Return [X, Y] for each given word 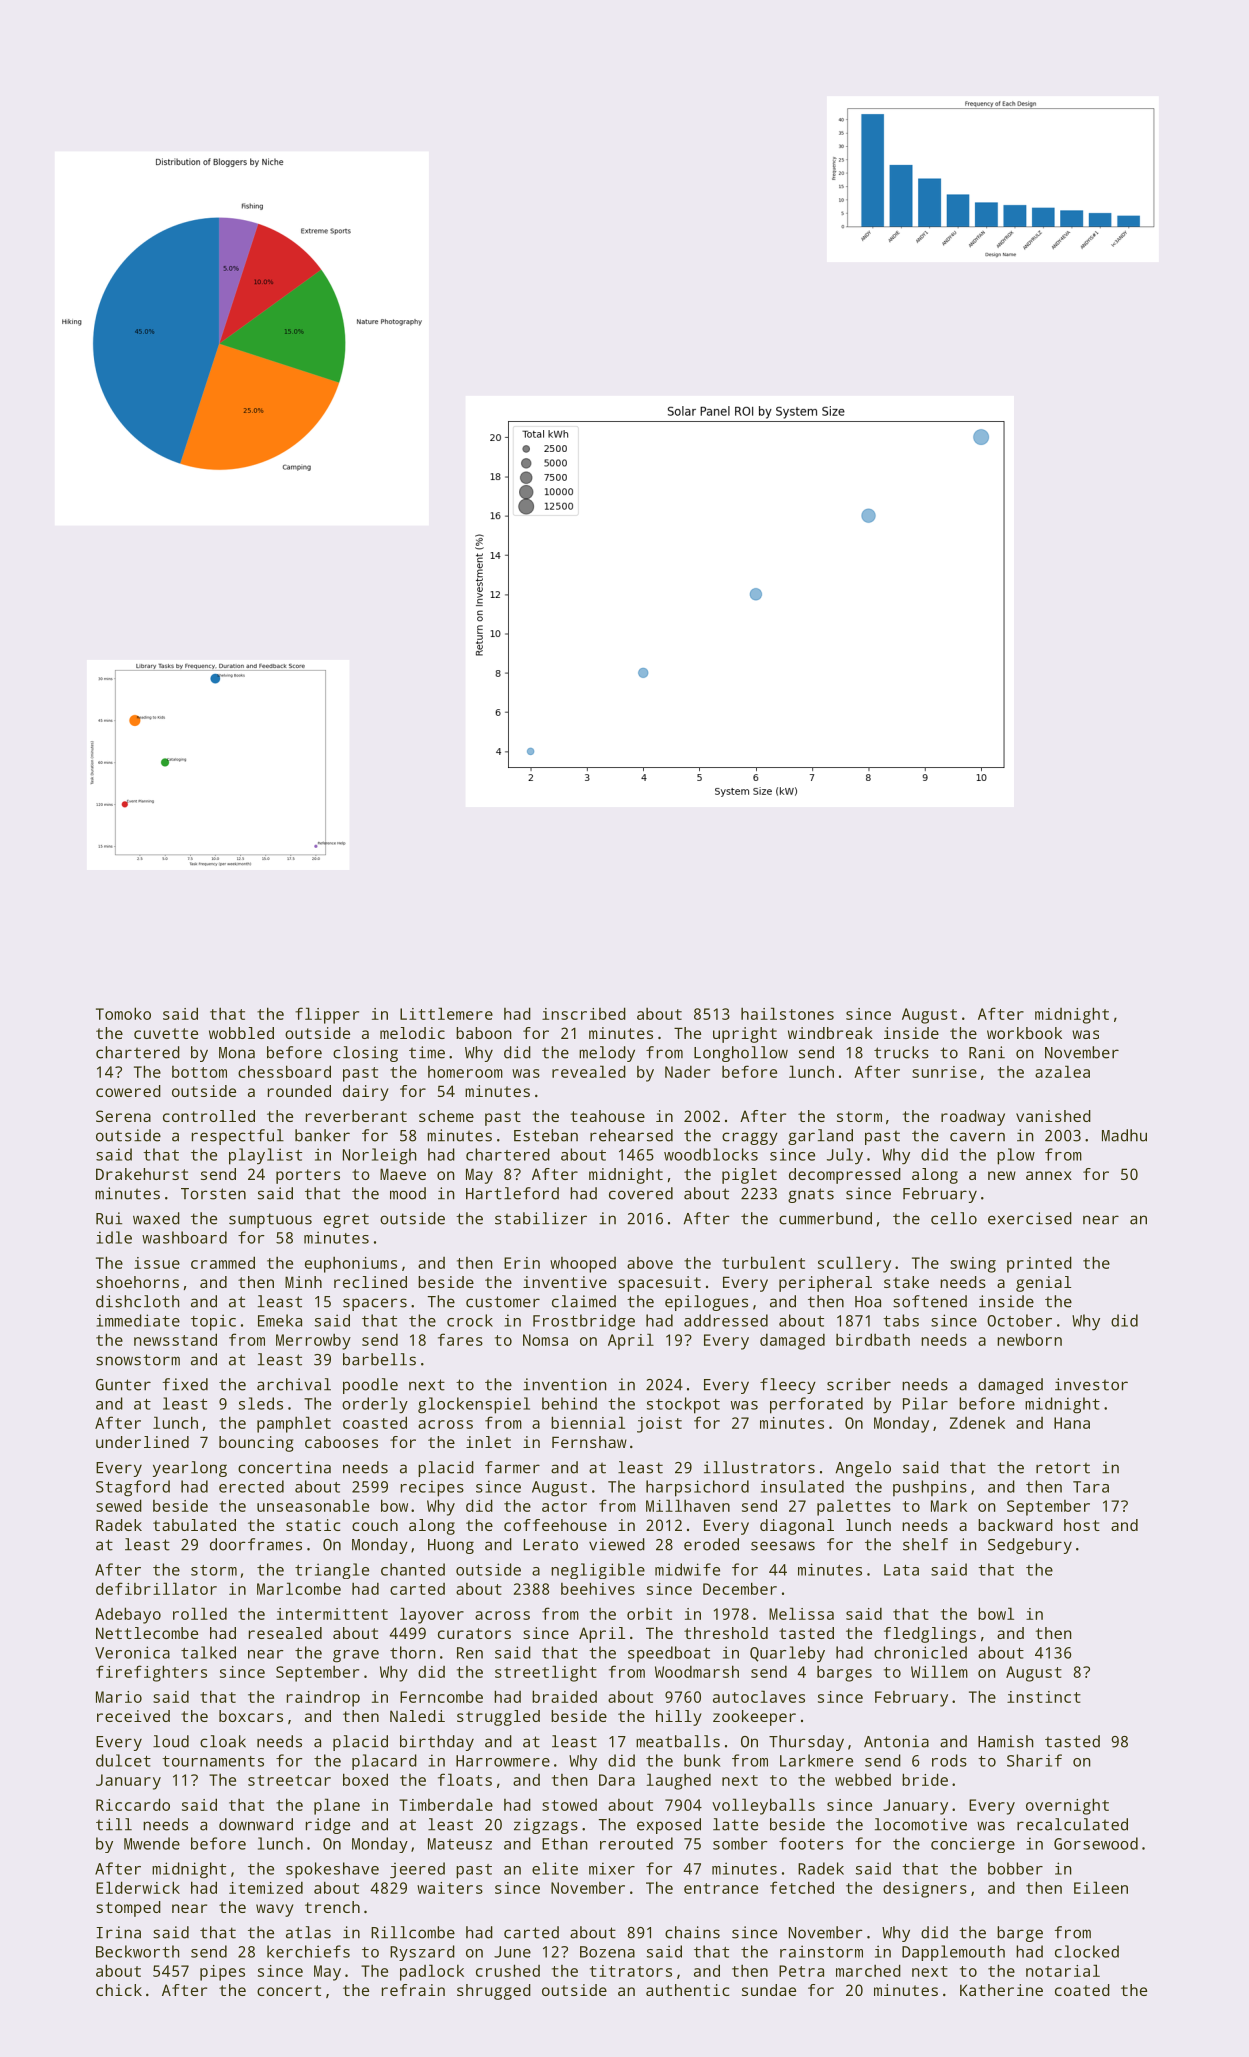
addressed [726, 1320]
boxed [365, 1779]
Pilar [925, 1403]
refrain [413, 1990]
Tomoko [123, 1013]
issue [157, 1263]
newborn [1029, 1340]
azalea [1062, 1071]
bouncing [256, 1444]
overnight [1067, 1806]
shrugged [494, 1992]
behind [569, 1403]
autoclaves [759, 1696]
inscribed [584, 1013]
